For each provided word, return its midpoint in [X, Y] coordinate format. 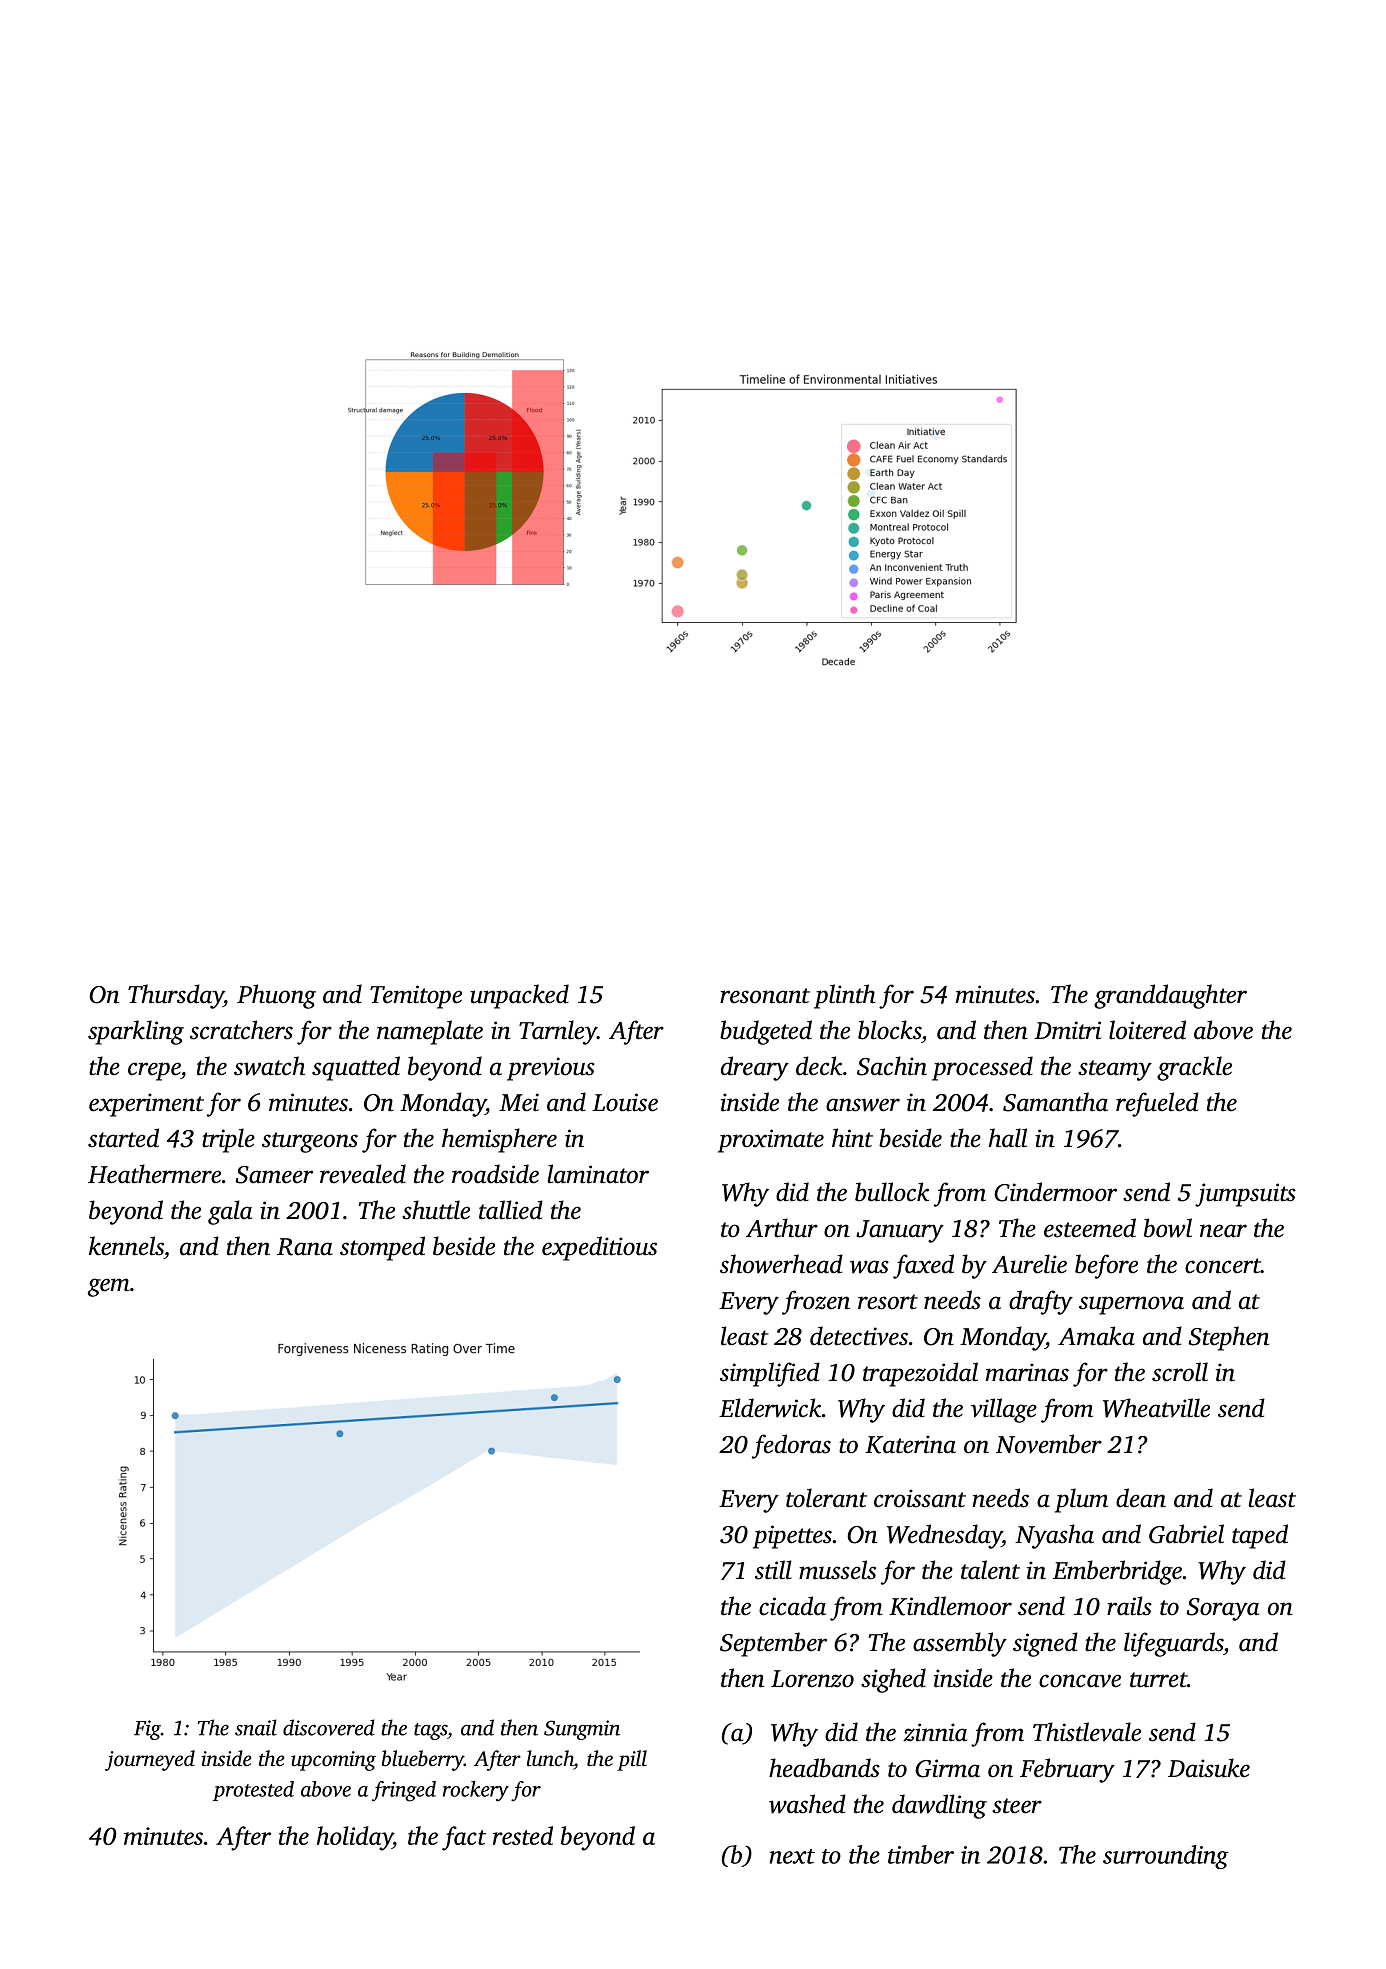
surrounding [1166, 1857]
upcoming [333, 1761]
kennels [126, 1246]
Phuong [276, 996]
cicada [792, 1606]
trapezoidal [920, 1374]
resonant [765, 996]
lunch [550, 1758]
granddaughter [1170, 996]
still [773, 1570]
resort [888, 1302]
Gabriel [1186, 1534]
